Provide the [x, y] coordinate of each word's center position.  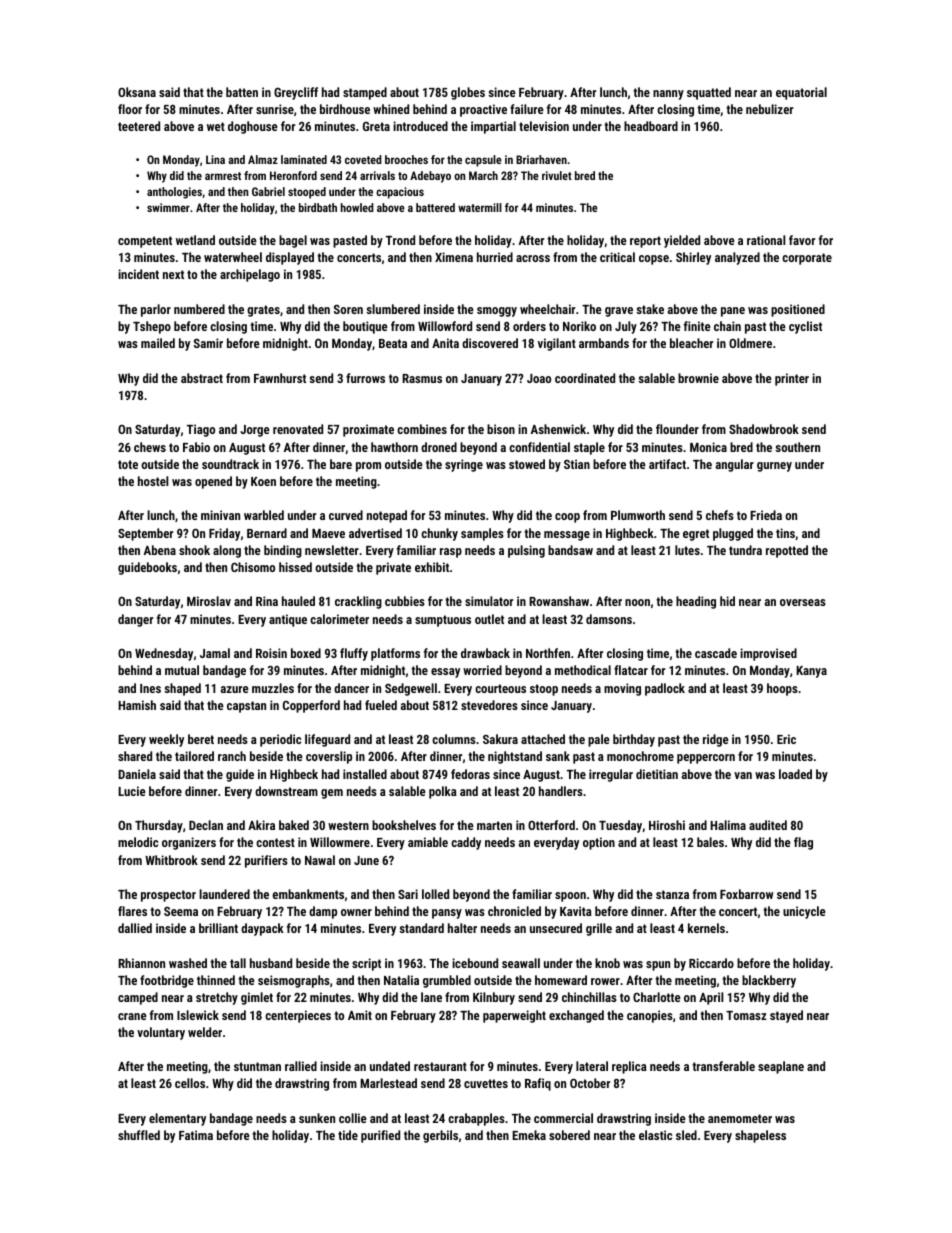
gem [332, 794]
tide [348, 1135]
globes [468, 93]
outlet [489, 619]
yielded [682, 241]
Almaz [263, 159]
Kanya [811, 672]
